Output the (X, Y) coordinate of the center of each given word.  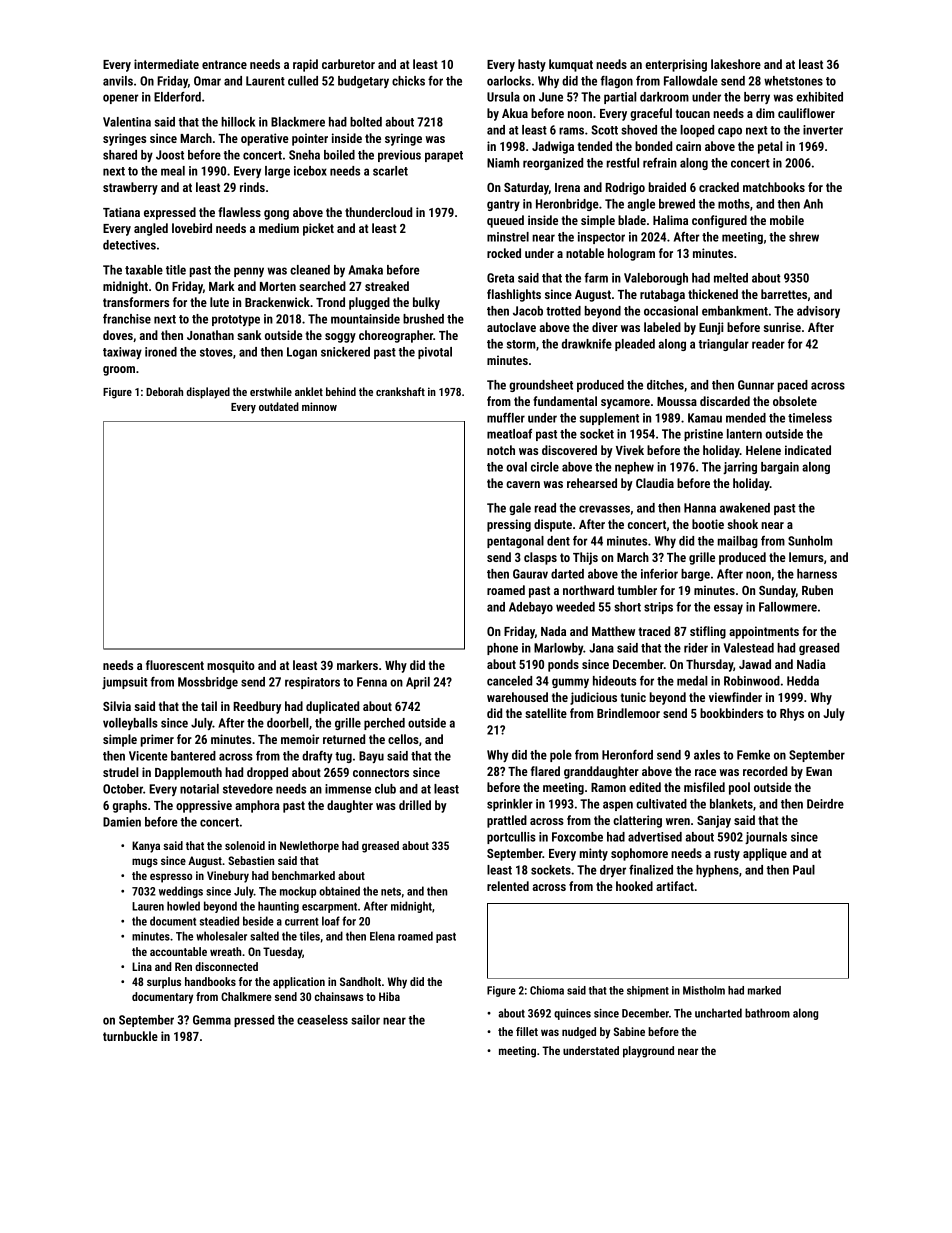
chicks (408, 81)
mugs (145, 863)
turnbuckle (130, 1036)
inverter (823, 130)
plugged (369, 303)
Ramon (608, 787)
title (176, 270)
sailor (365, 1020)
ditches (665, 385)
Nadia (811, 664)
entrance (224, 64)
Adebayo (531, 608)
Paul (804, 870)
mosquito (231, 666)
